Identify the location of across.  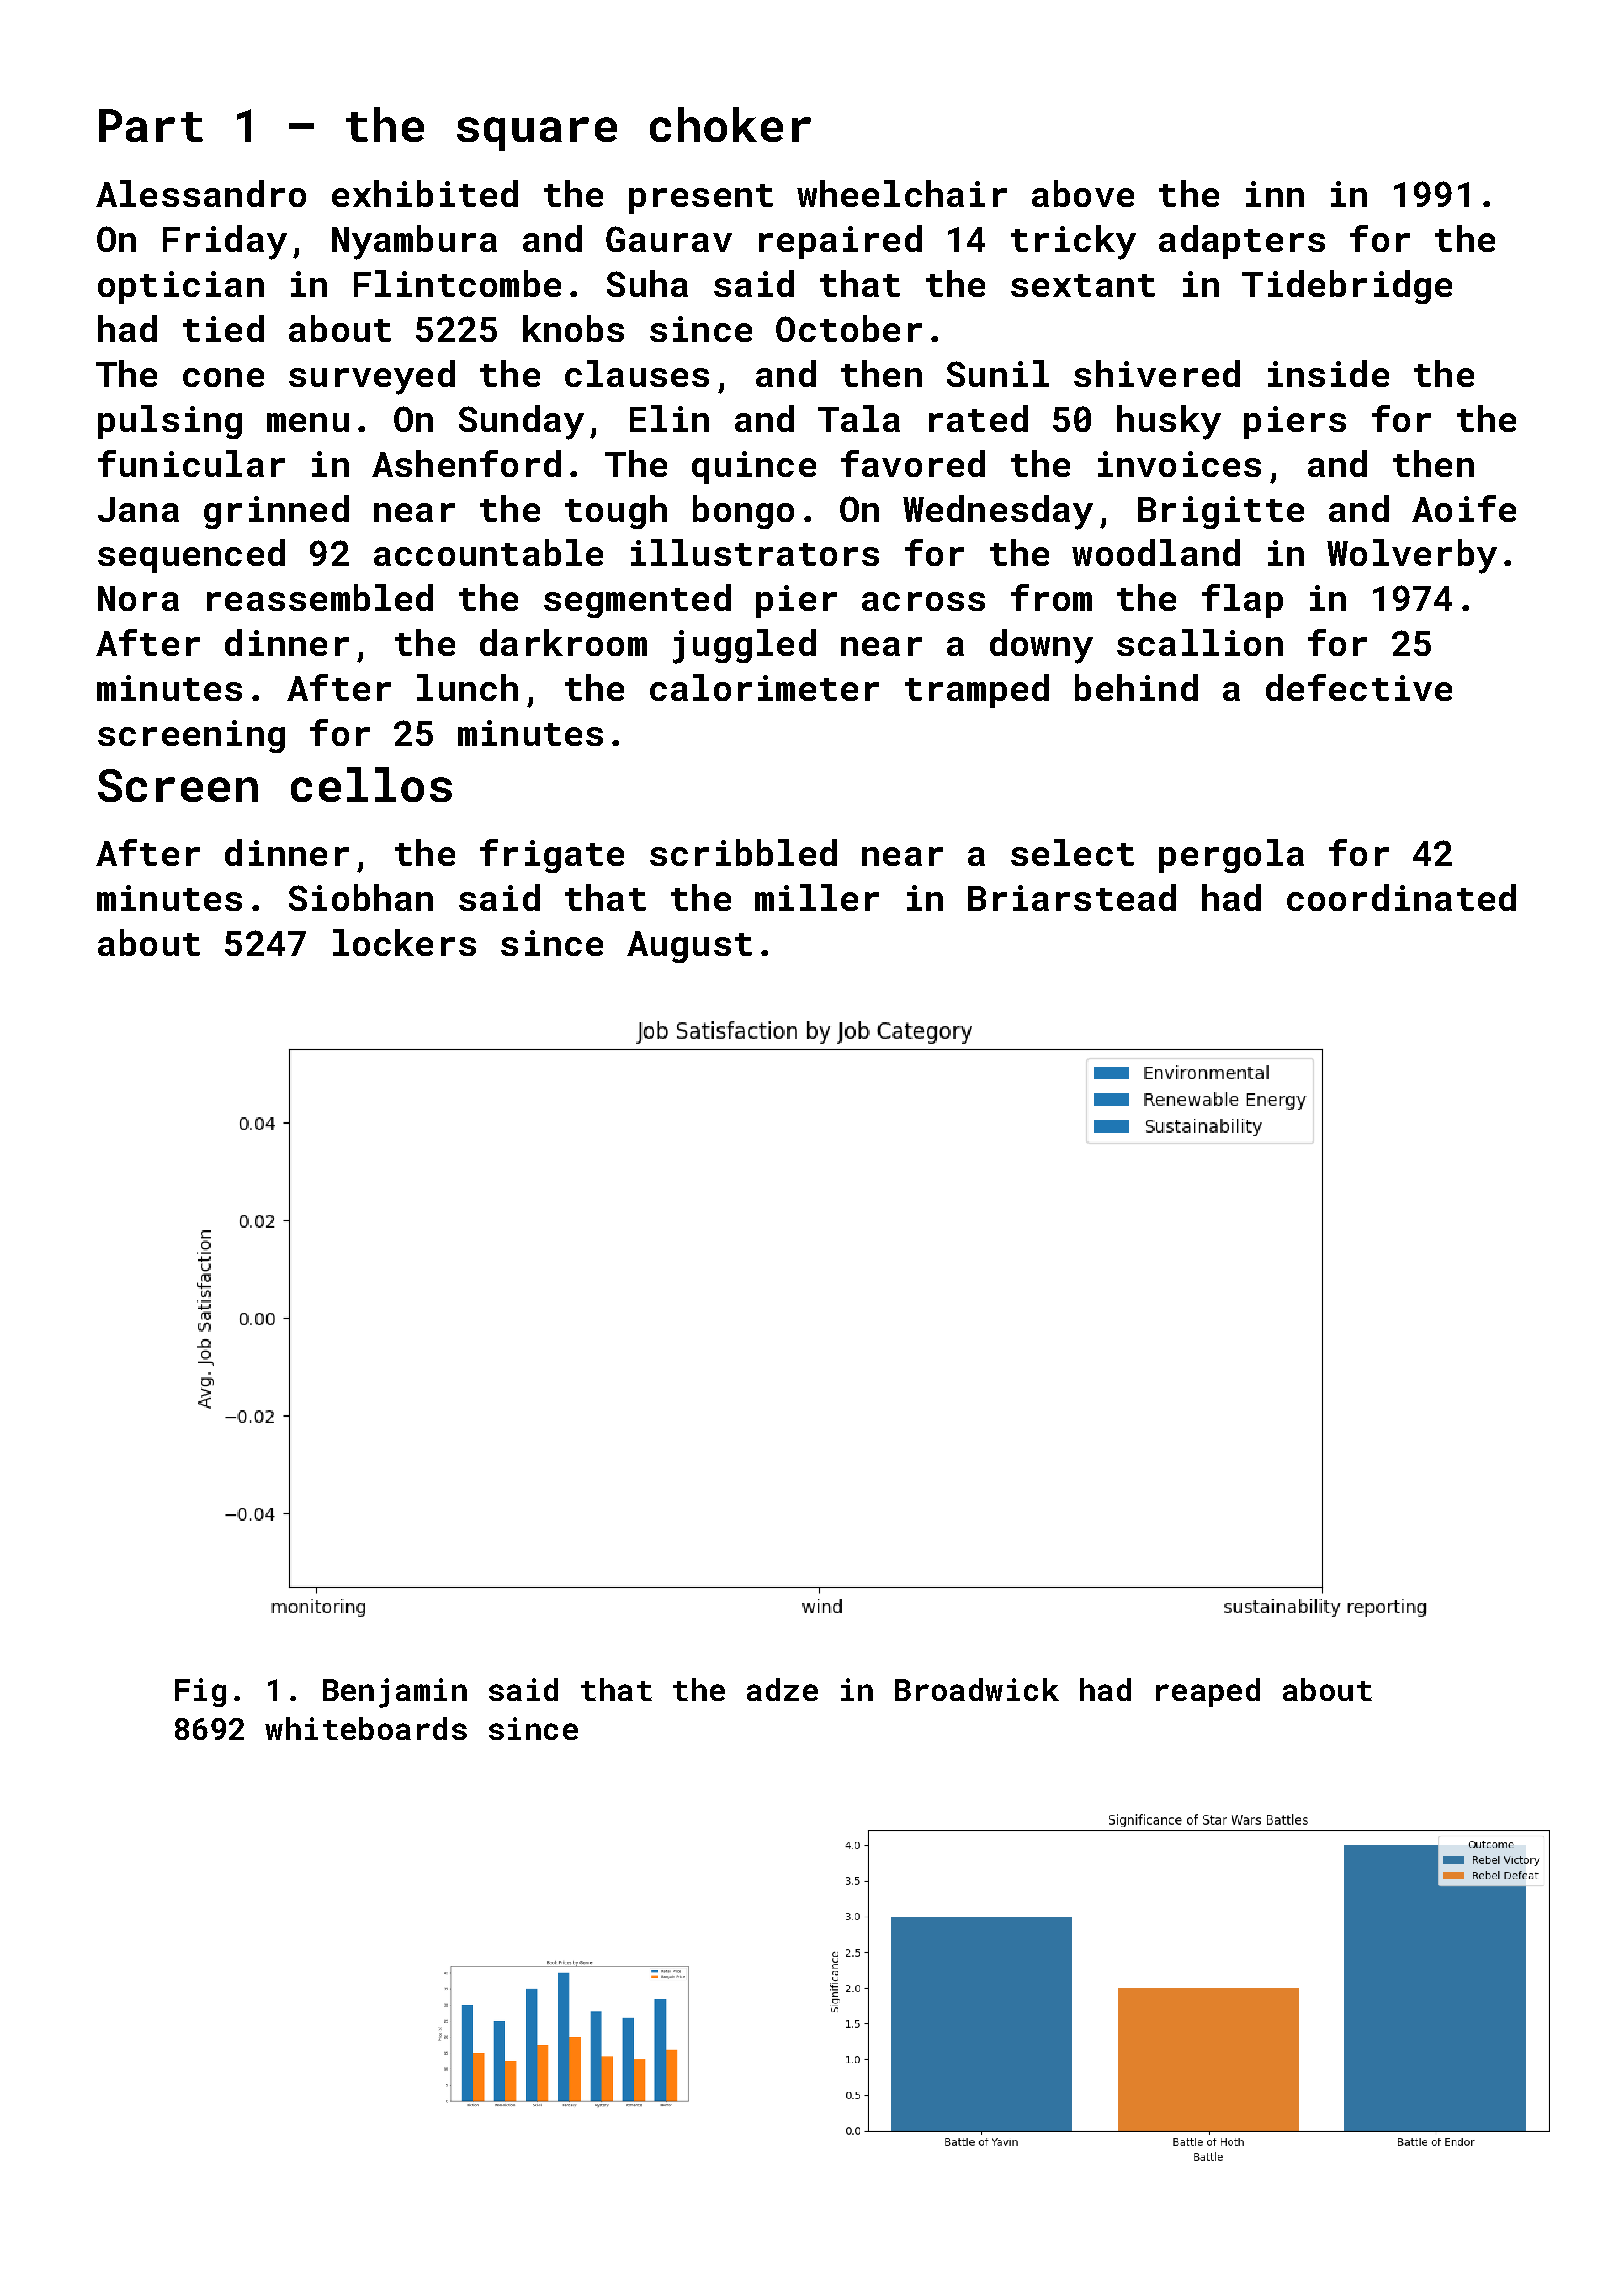
(923, 601).
